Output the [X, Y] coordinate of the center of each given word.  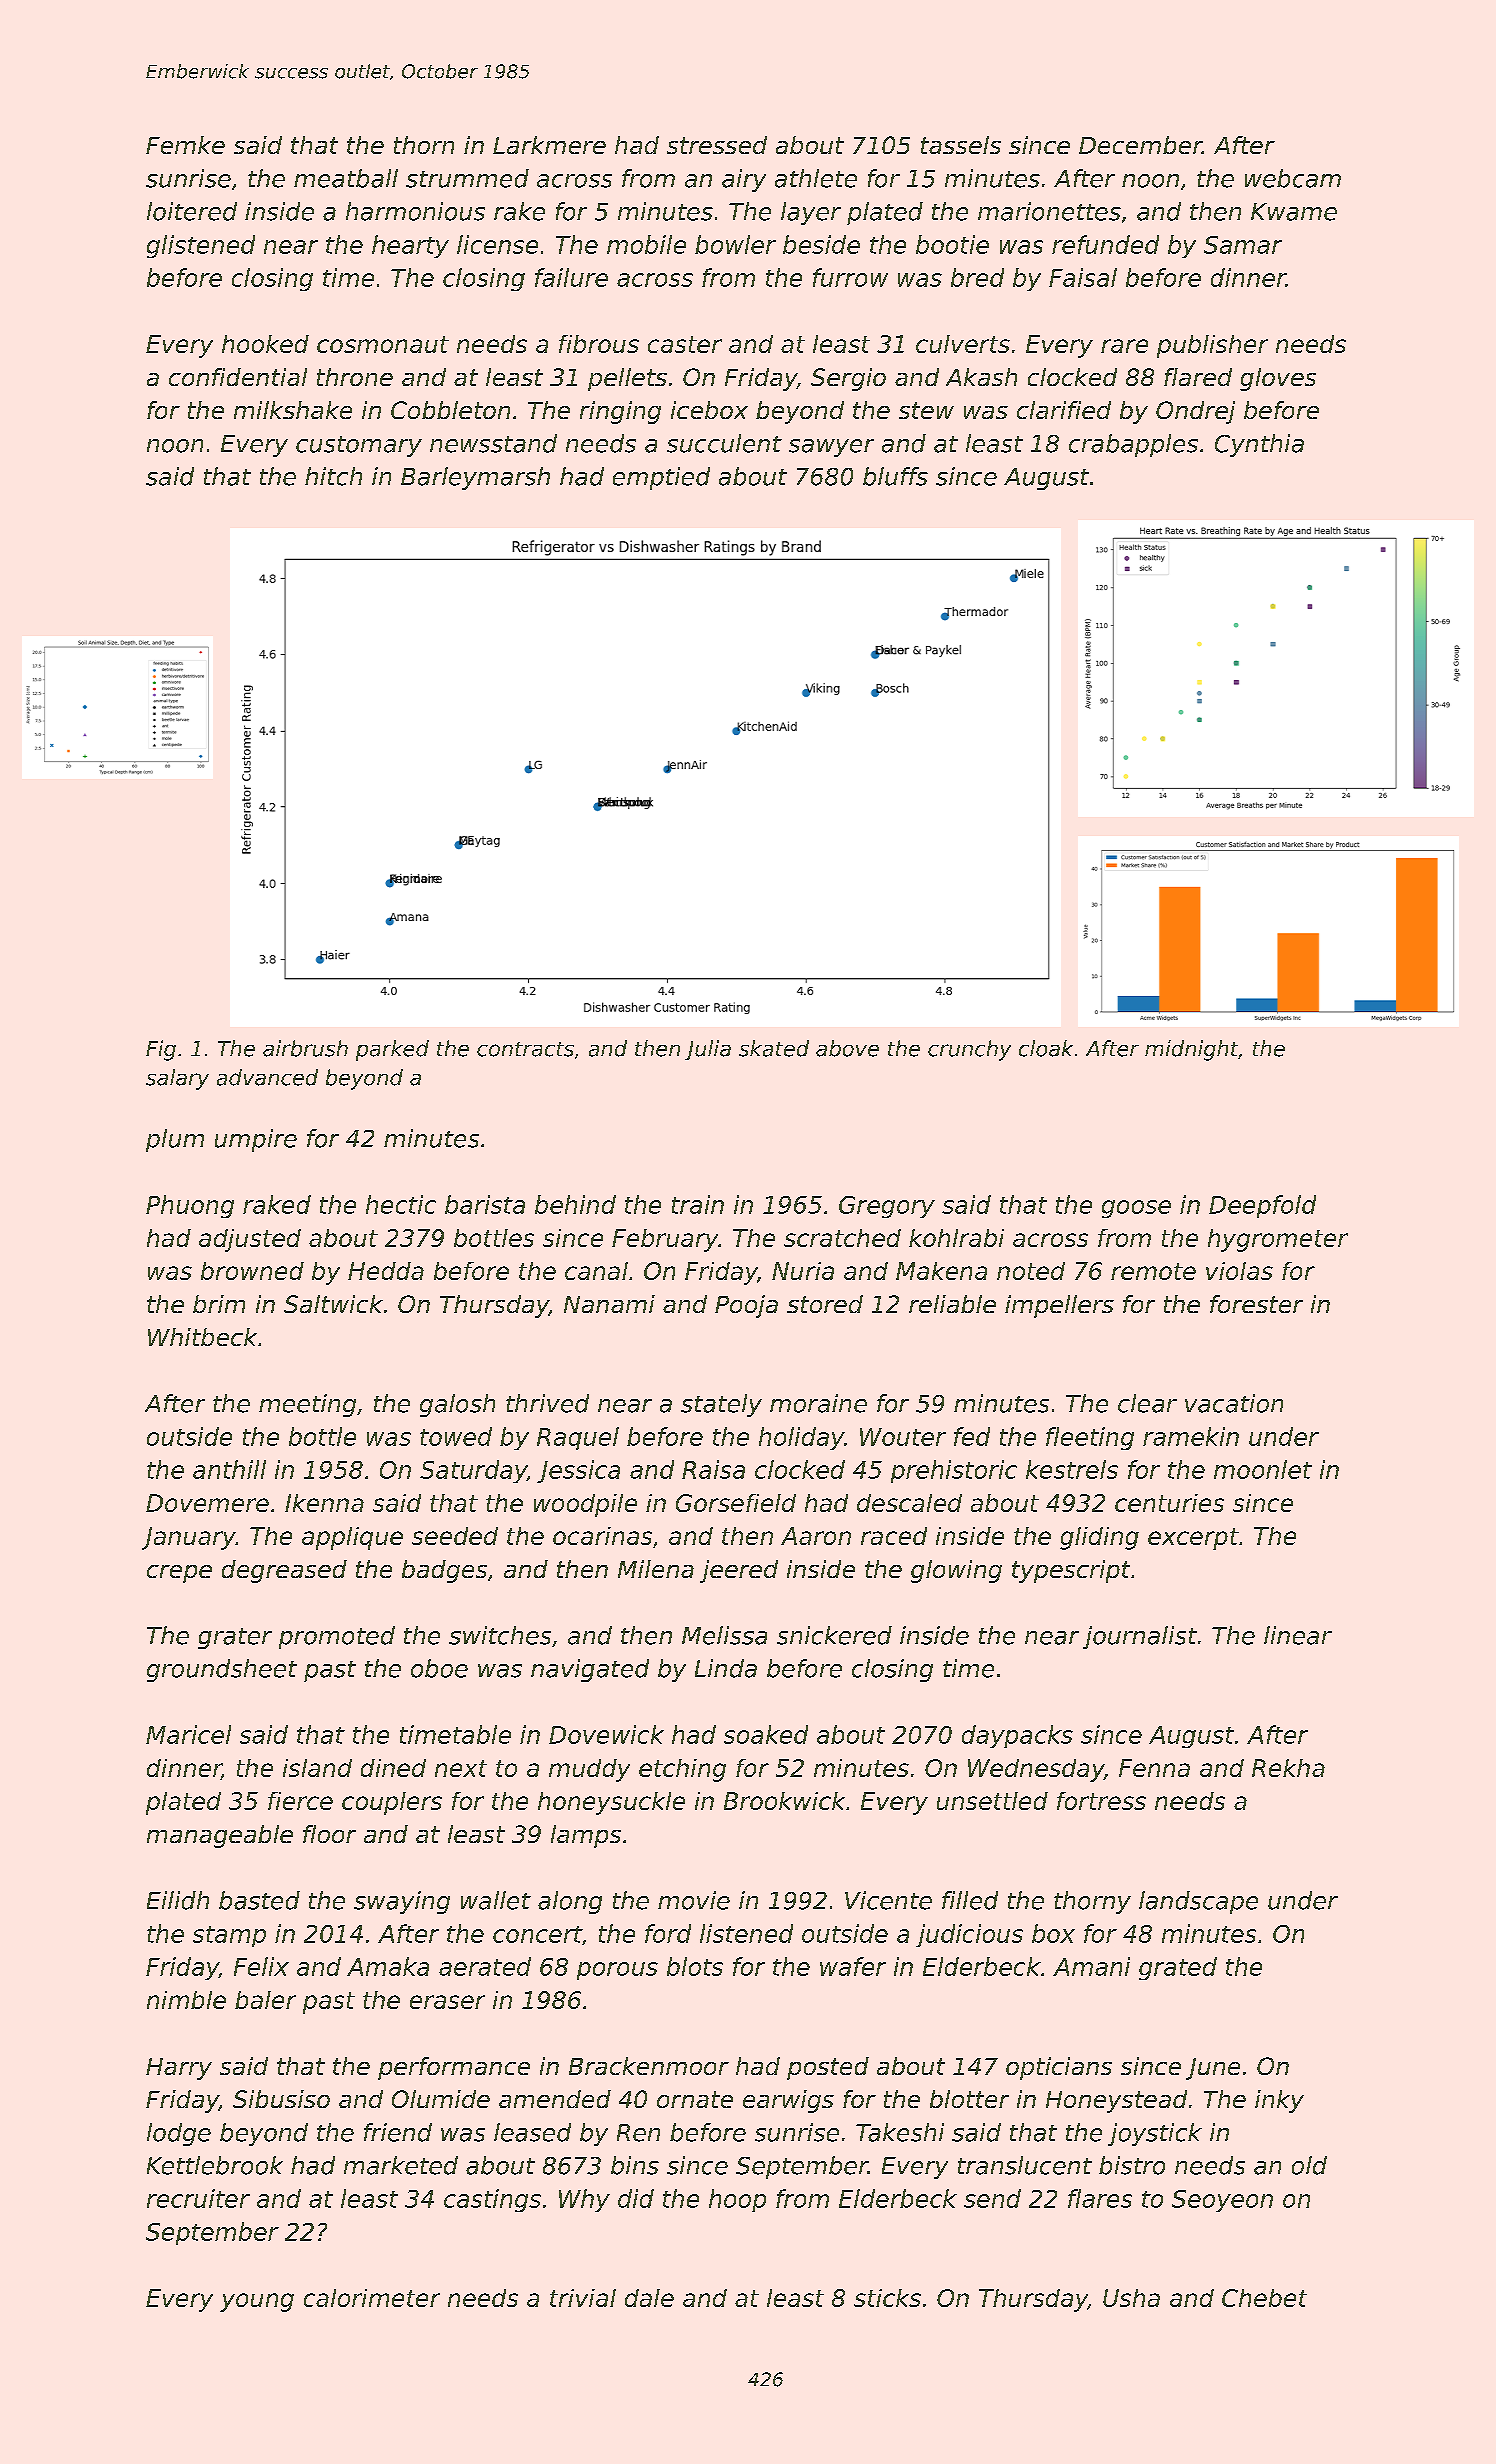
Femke [185, 145]
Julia [708, 1050]
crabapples [1133, 445]
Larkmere [549, 145]
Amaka [388, 1966]
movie [694, 1900]
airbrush [305, 1048]
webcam [1293, 178]
